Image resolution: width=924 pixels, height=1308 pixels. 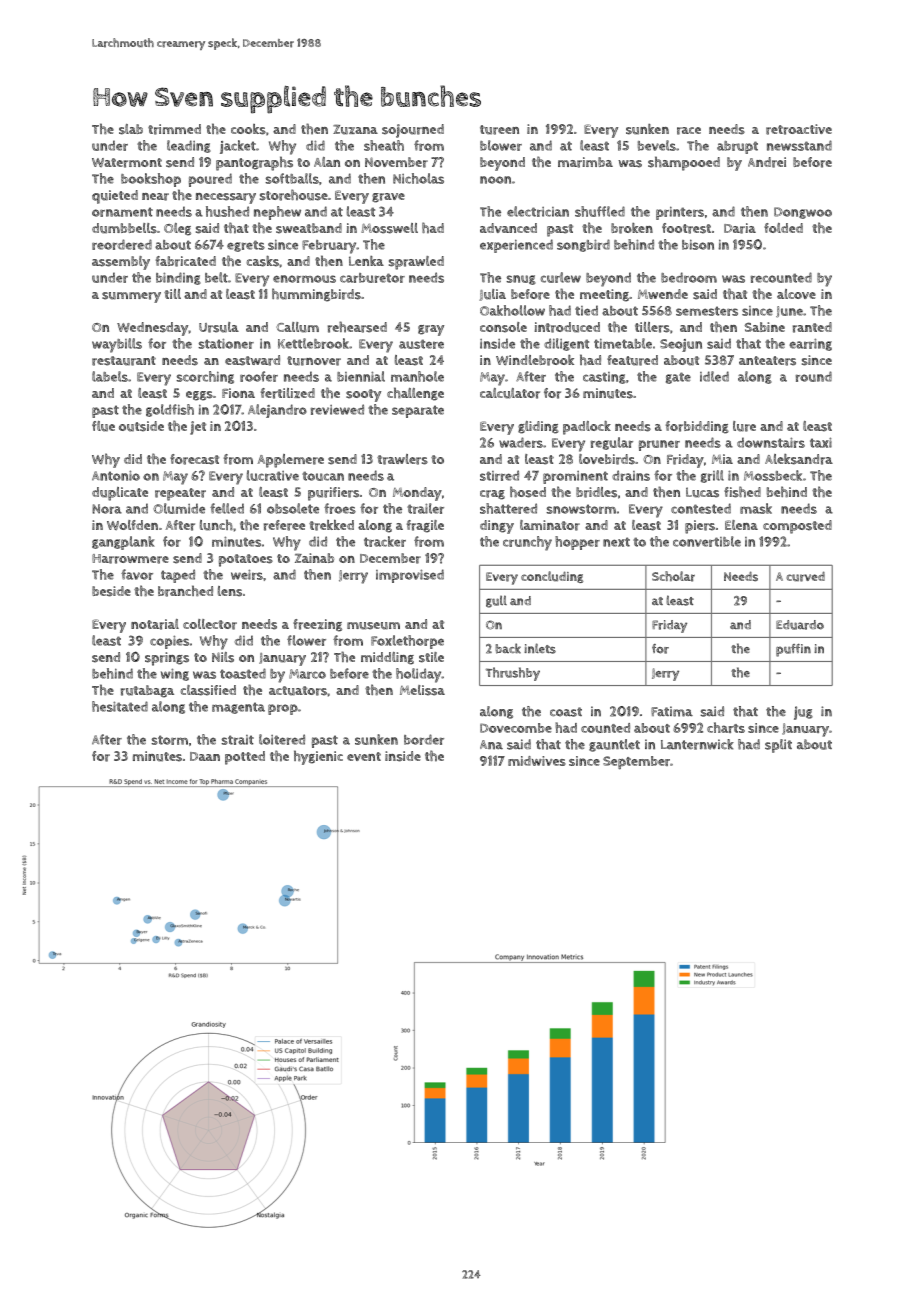 I want to click on freezing, so click(x=317, y=625).
